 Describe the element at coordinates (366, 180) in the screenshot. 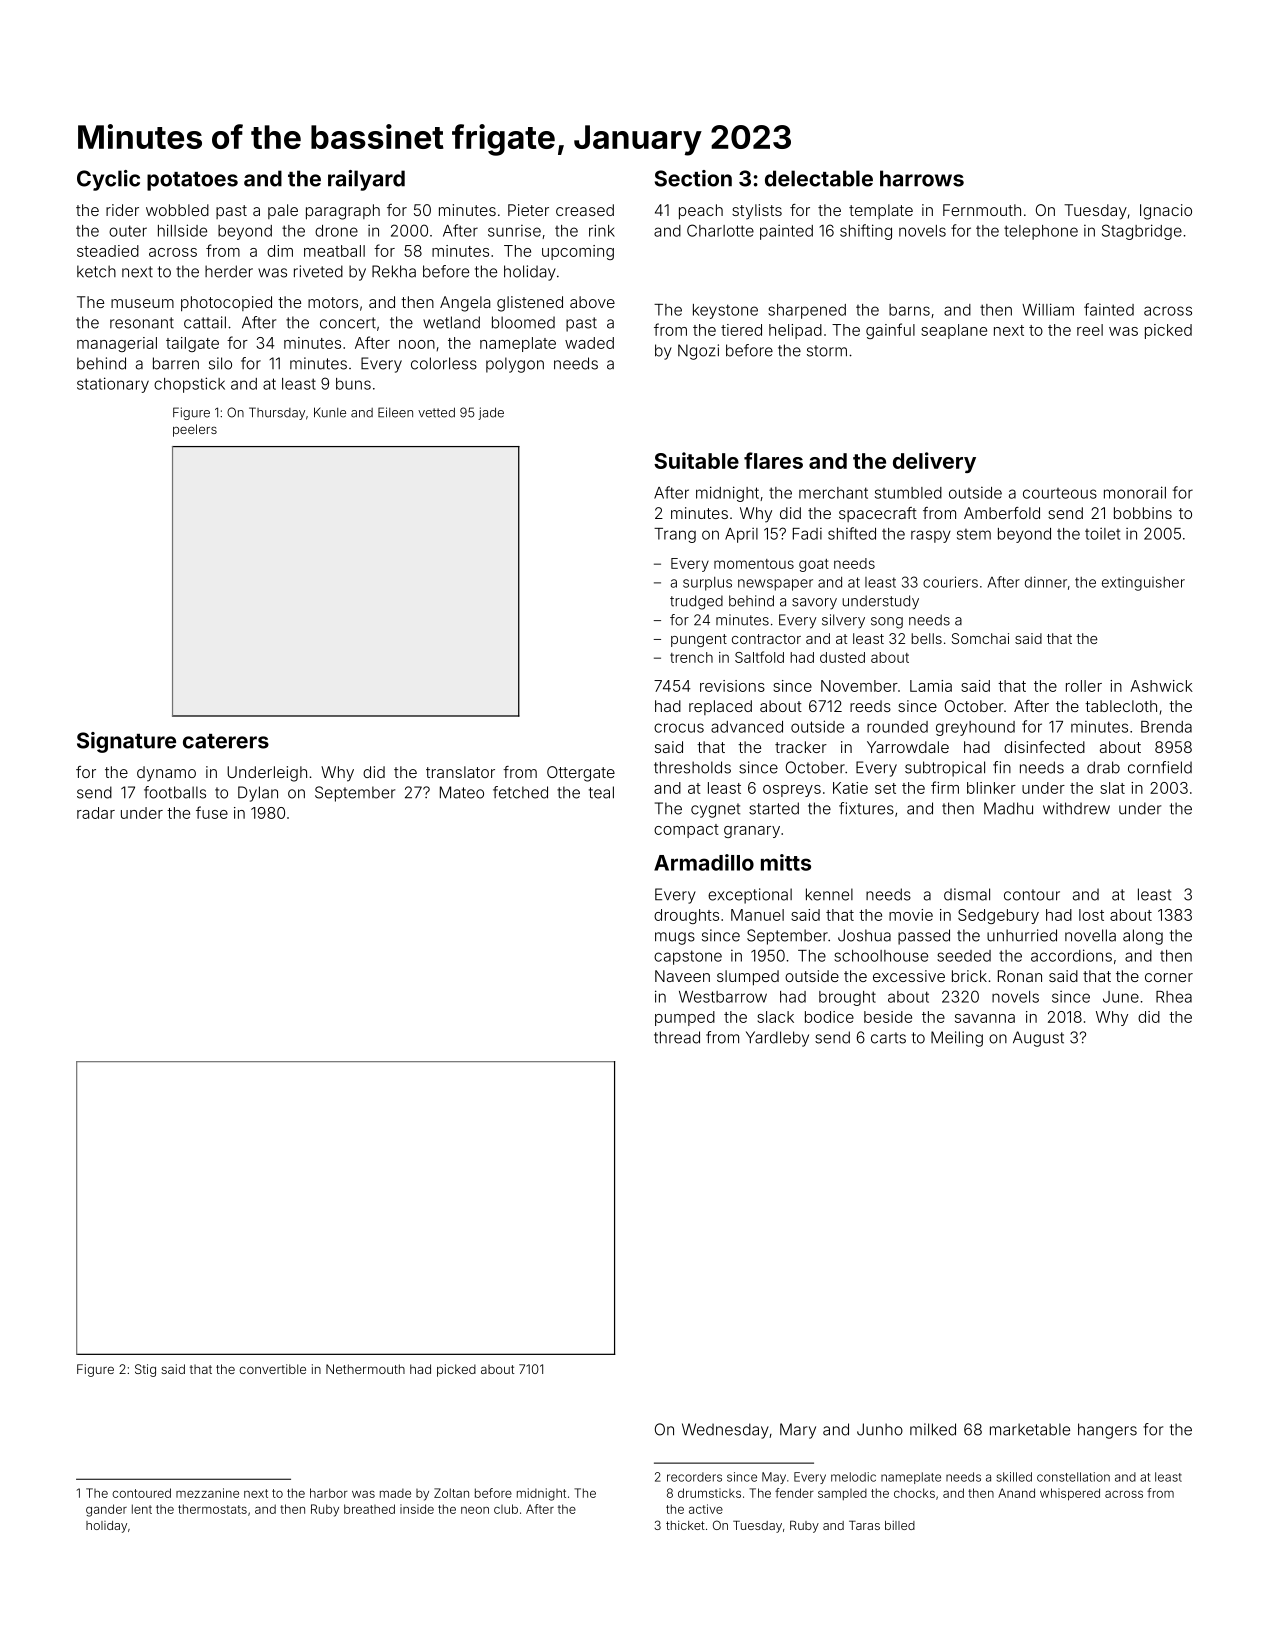

I see `railyard` at that location.
